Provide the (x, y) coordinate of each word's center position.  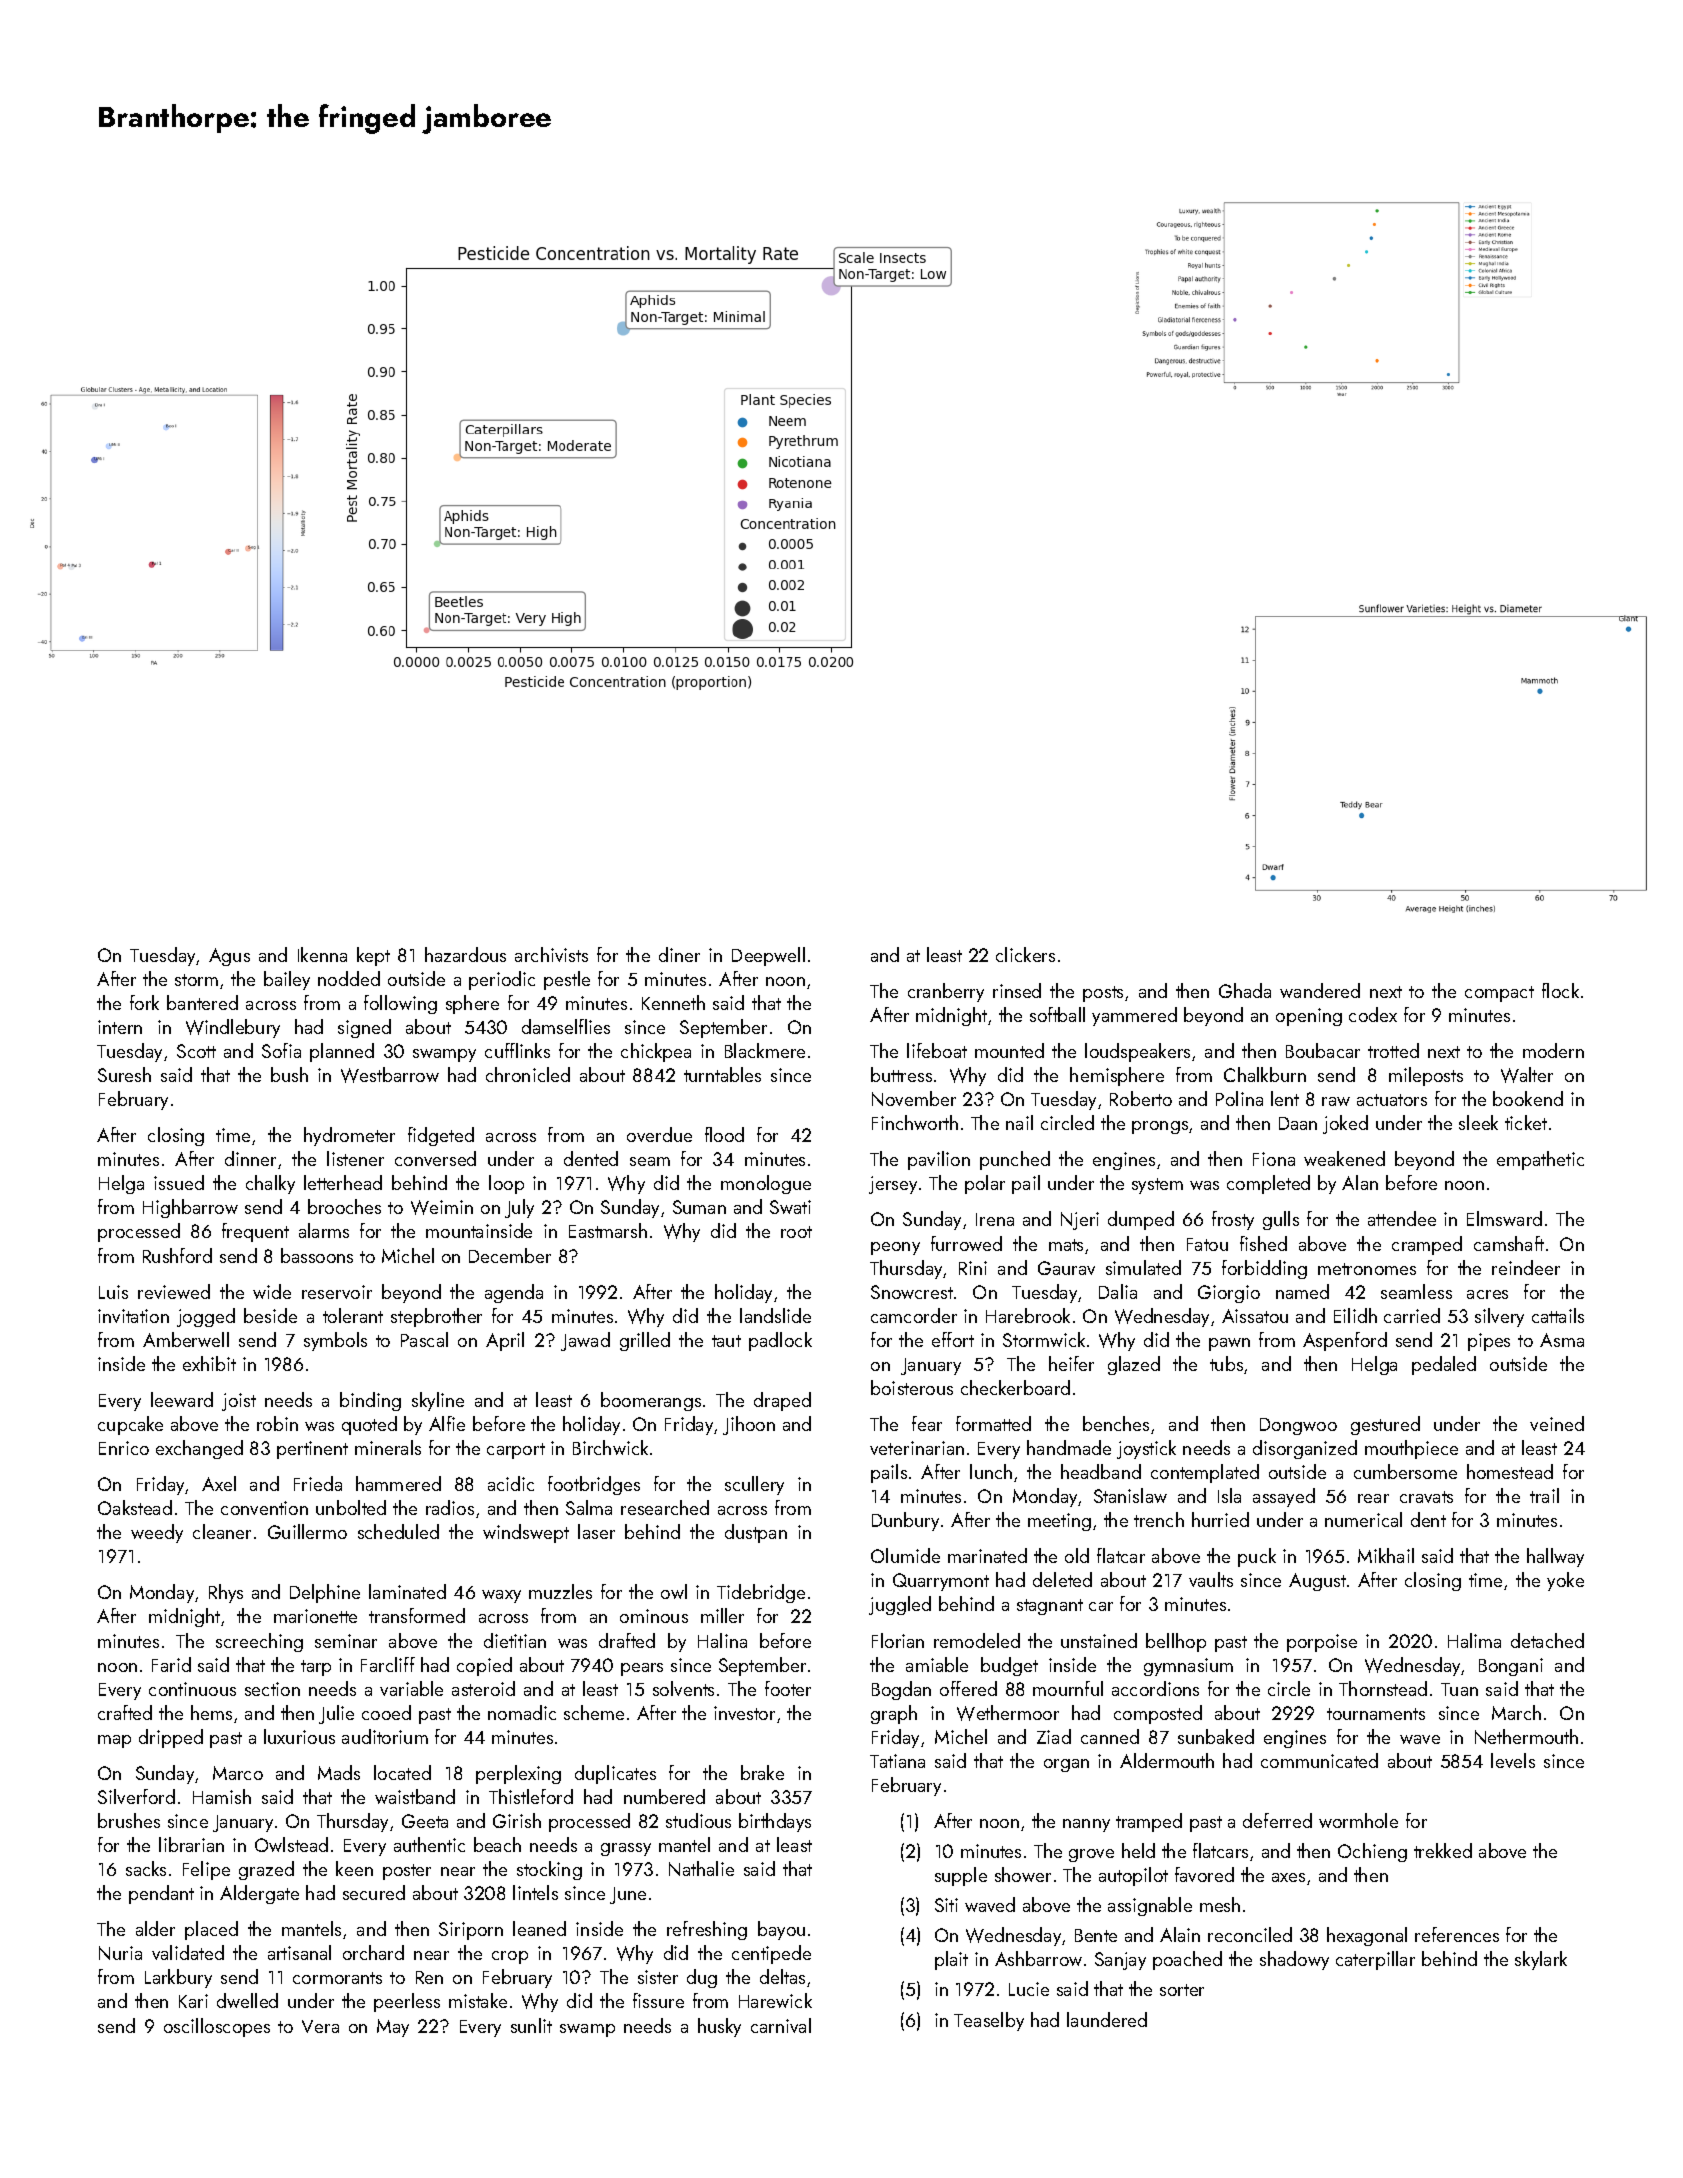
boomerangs (651, 1401)
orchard (373, 1952)
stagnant (1050, 1607)
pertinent (312, 1450)
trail (1544, 1495)
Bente (1096, 1935)
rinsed (1017, 990)
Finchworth (915, 1122)
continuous (192, 1689)
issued (179, 1182)
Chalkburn (1265, 1074)
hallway (1555, 1557)
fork (144, 1002)
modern (1553, 1050)
